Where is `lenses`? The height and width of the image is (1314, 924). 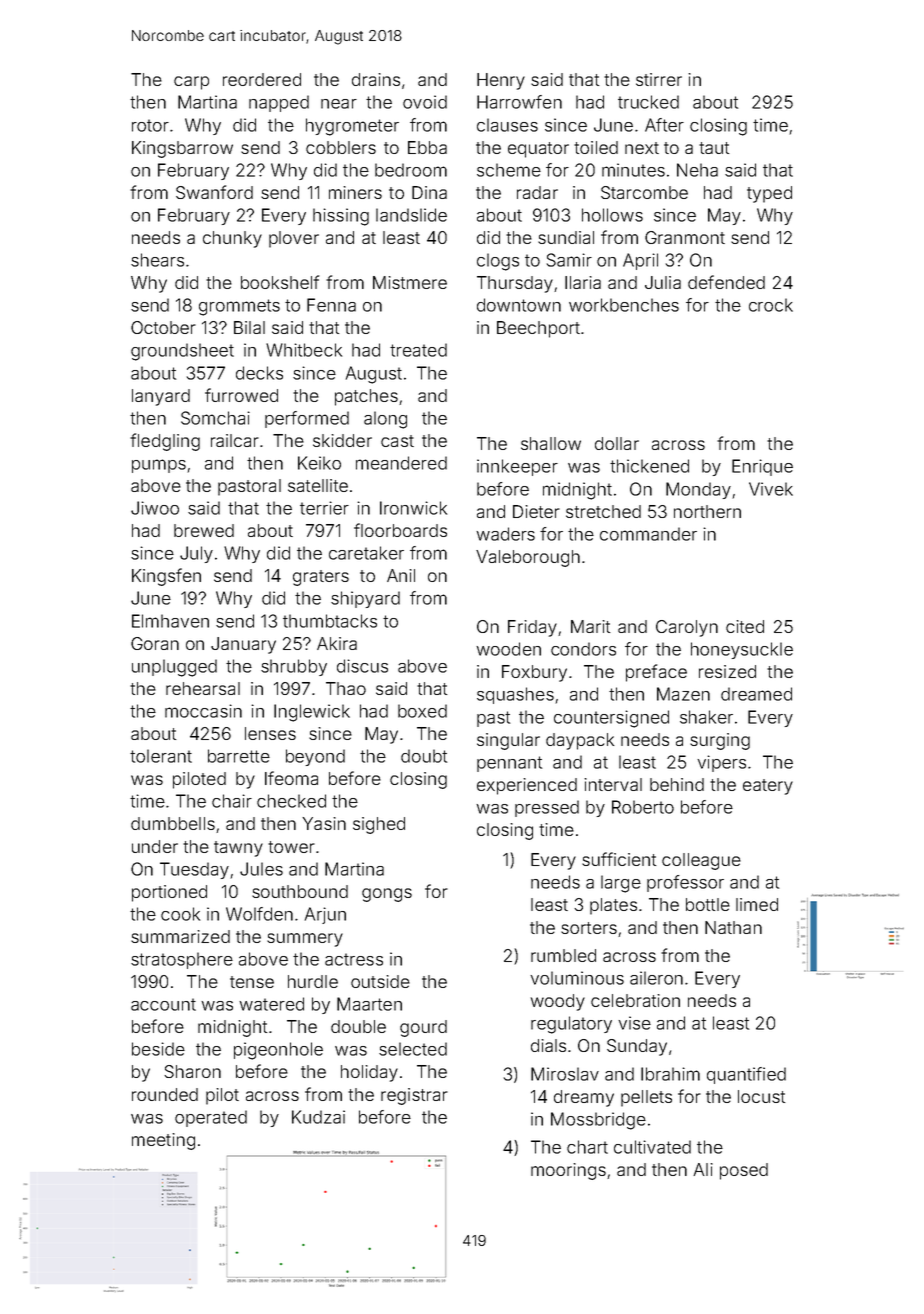 lenses is located at coordinates (270, 733).
